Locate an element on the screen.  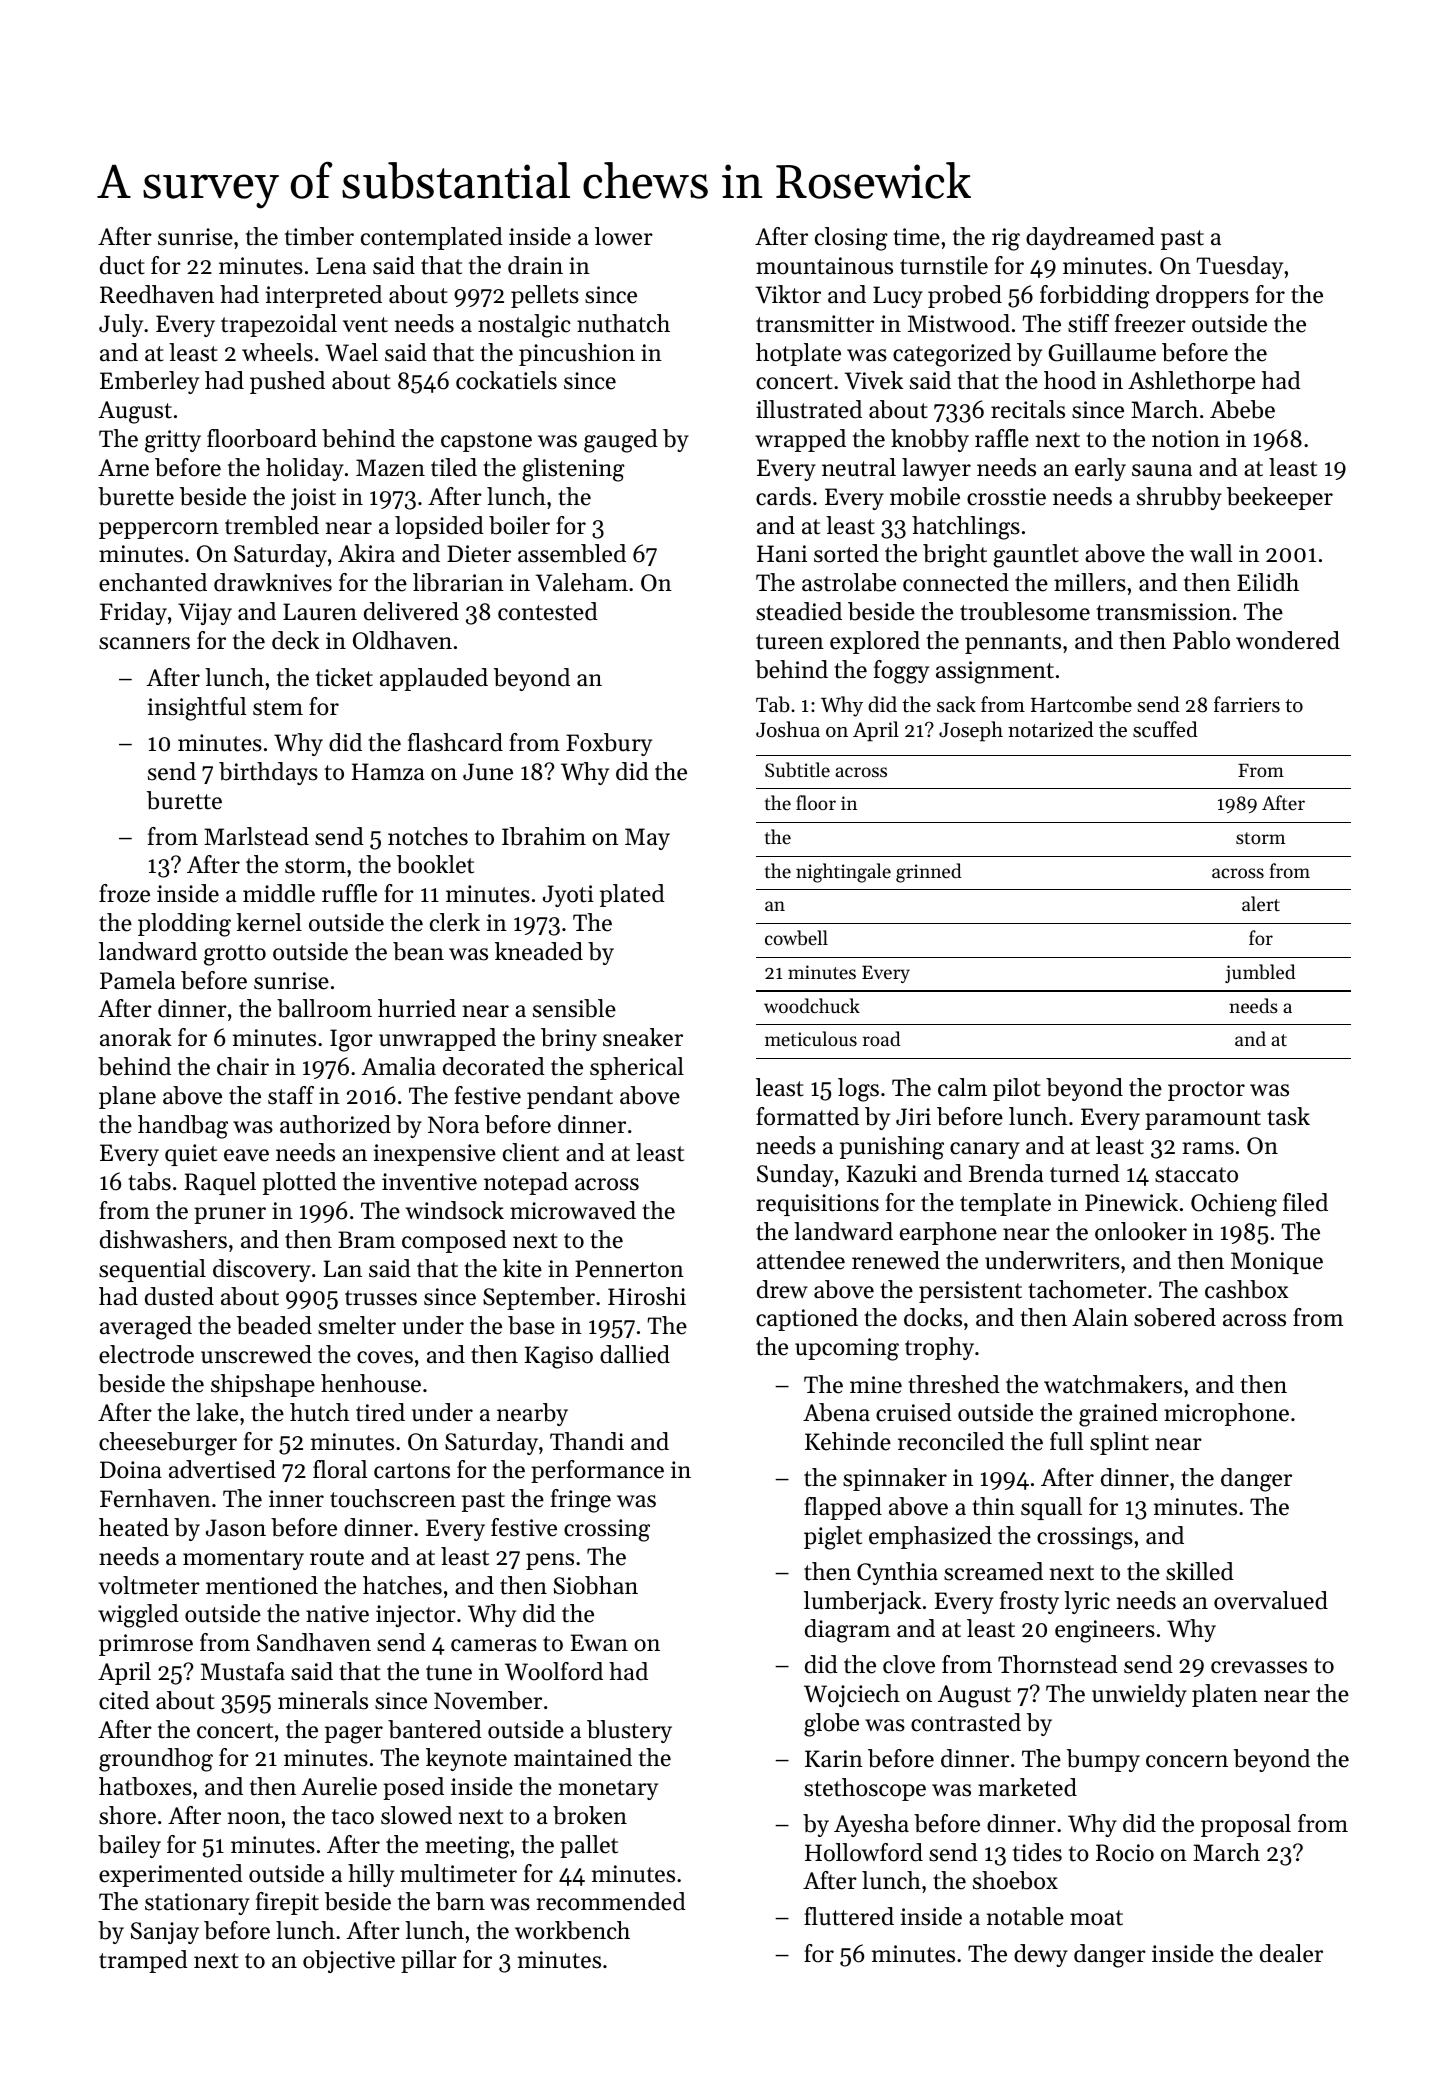
duct is located at coordinates (122, 265).
